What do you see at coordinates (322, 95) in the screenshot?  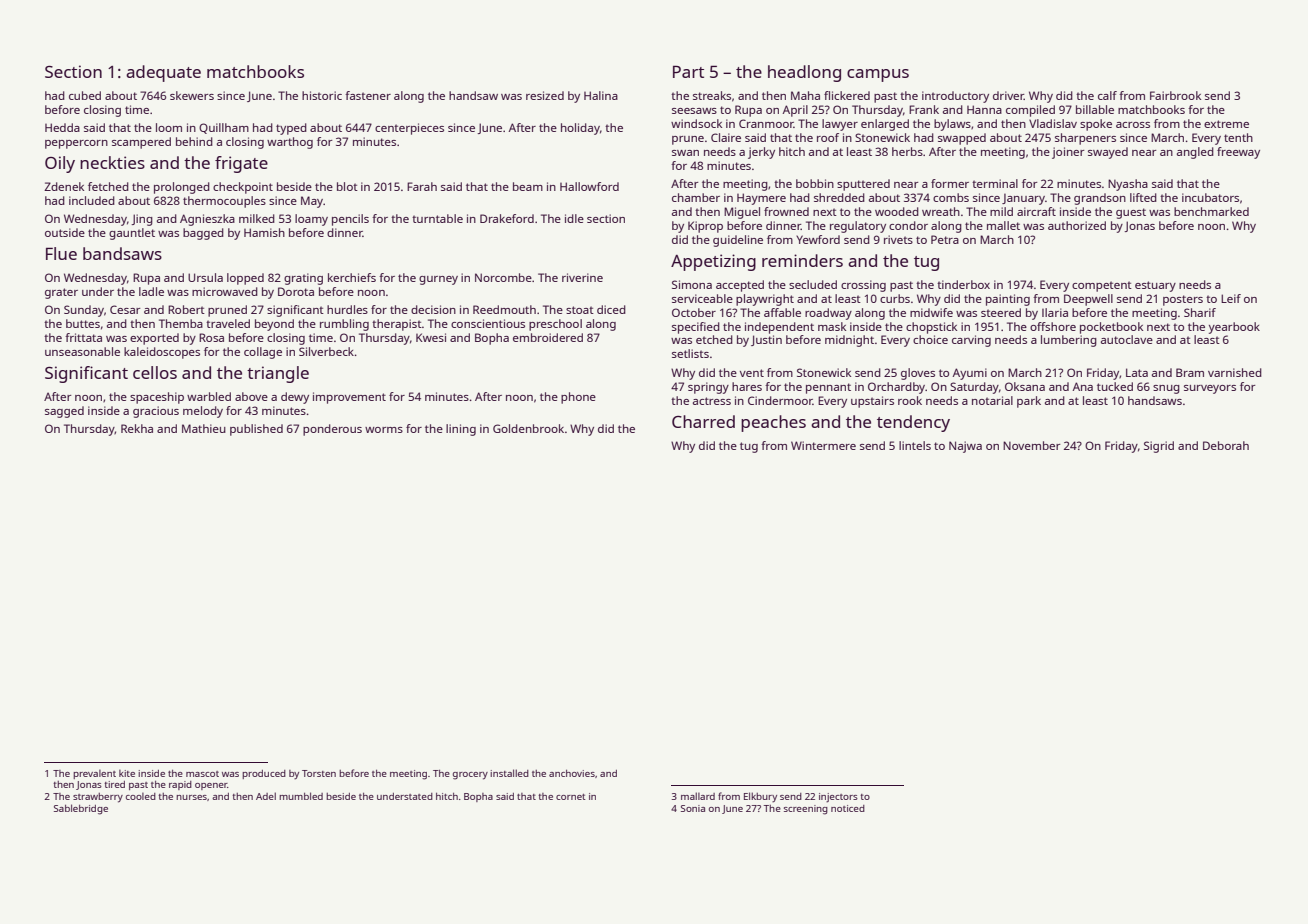 I see `historic` at bounding box center [322, 95].
